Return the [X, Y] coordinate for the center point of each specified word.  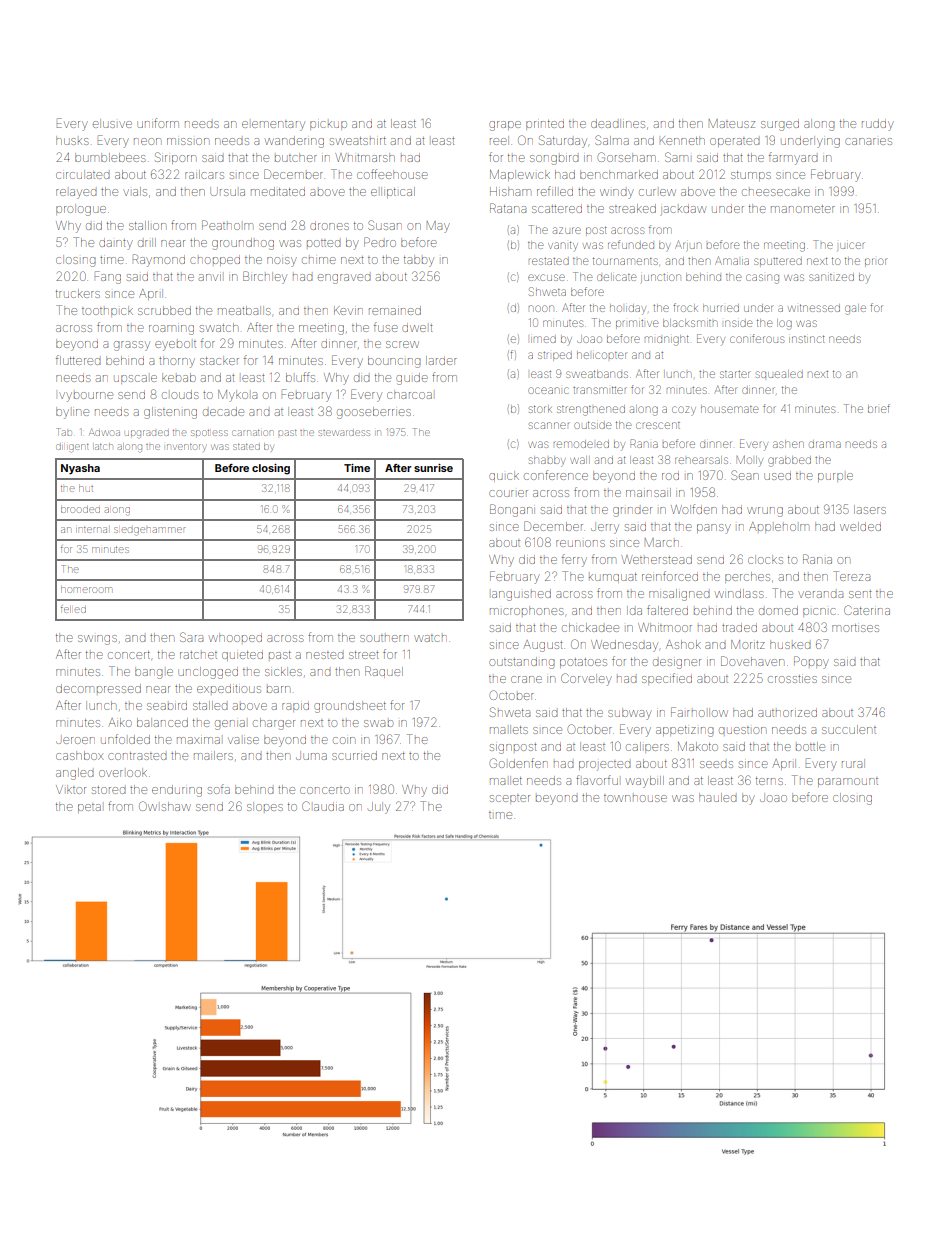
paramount [848, 782]
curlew [657, 192]
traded [739, 627]
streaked [632, 208]
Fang [108, 277]
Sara [191, 637]
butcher [296, 157]
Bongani [512, 510]
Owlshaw [165, 806]
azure [567, 230]
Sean [745, 475]
